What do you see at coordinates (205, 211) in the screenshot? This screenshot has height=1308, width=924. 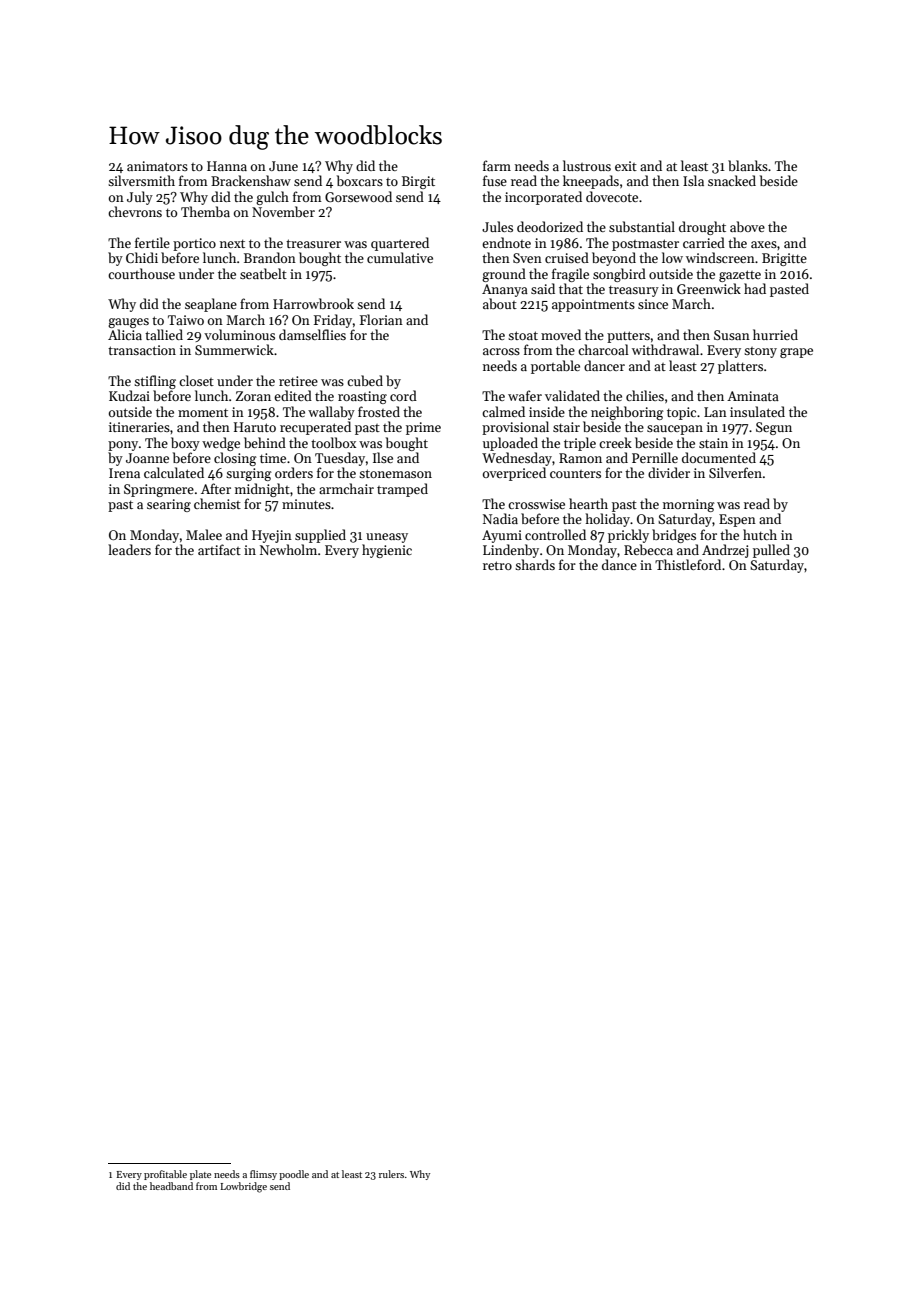 I see `Themba` at bounding box center [205, 211].
